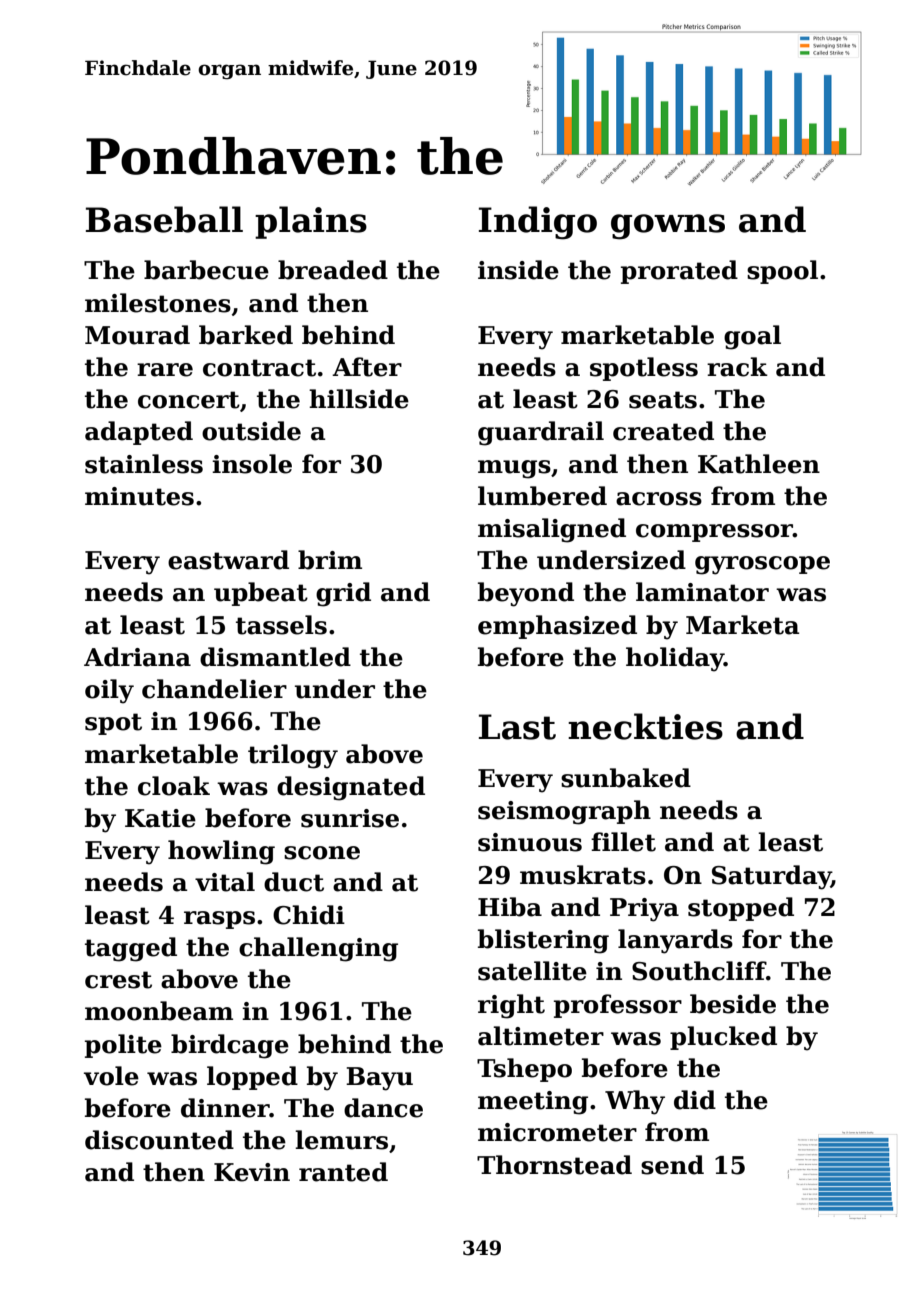 Image resolution: width=924 pixels, height=1311 pixels. I want to click on rare, so click(165, 370).
